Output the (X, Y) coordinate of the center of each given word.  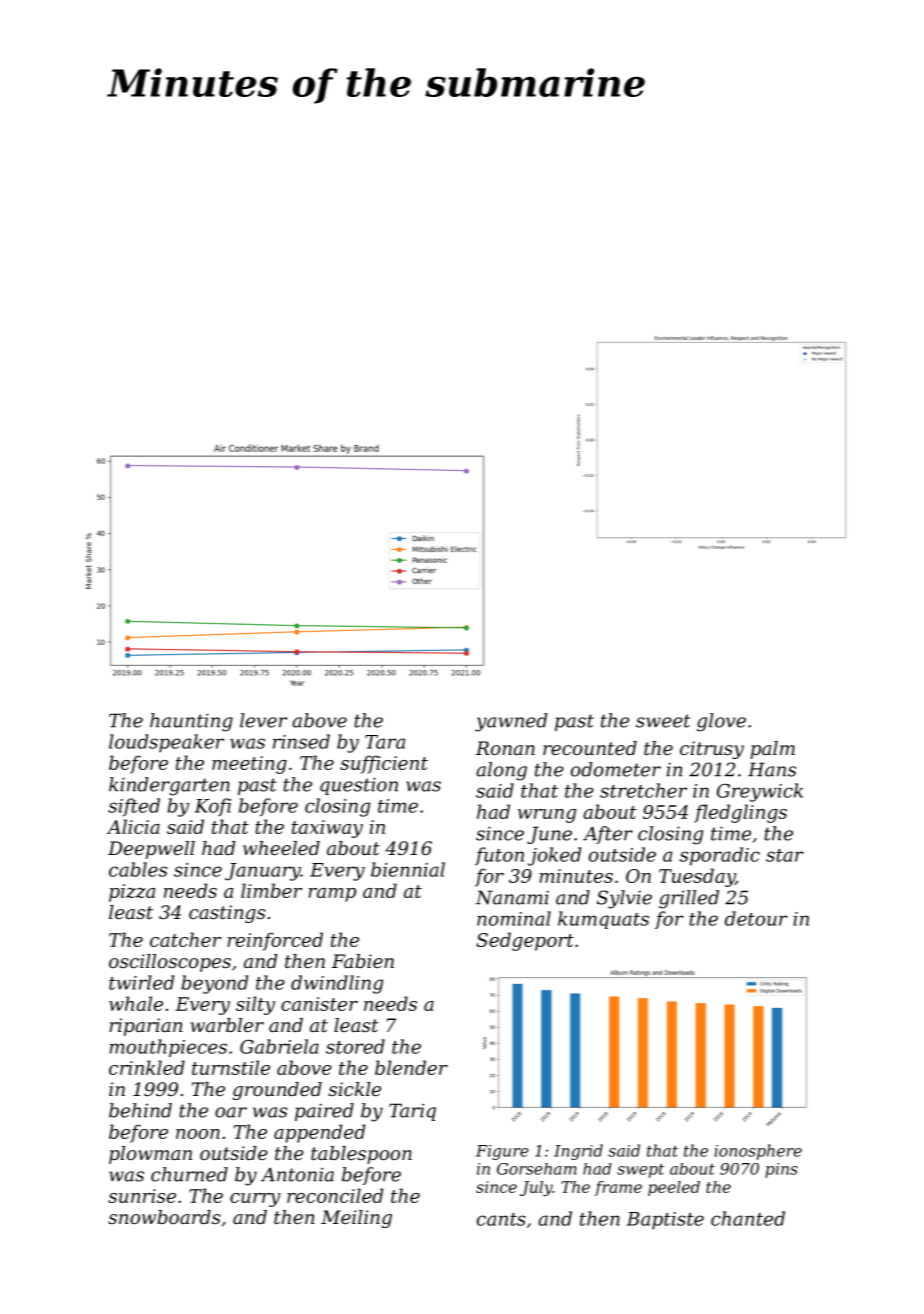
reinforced (275, 941)
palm (772, 750)
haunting (191, 722)
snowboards (164, 1217)
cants (501, 1219)
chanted (748, 1218)
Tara (385, 742)
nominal (514, 918)
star (785, 855)
